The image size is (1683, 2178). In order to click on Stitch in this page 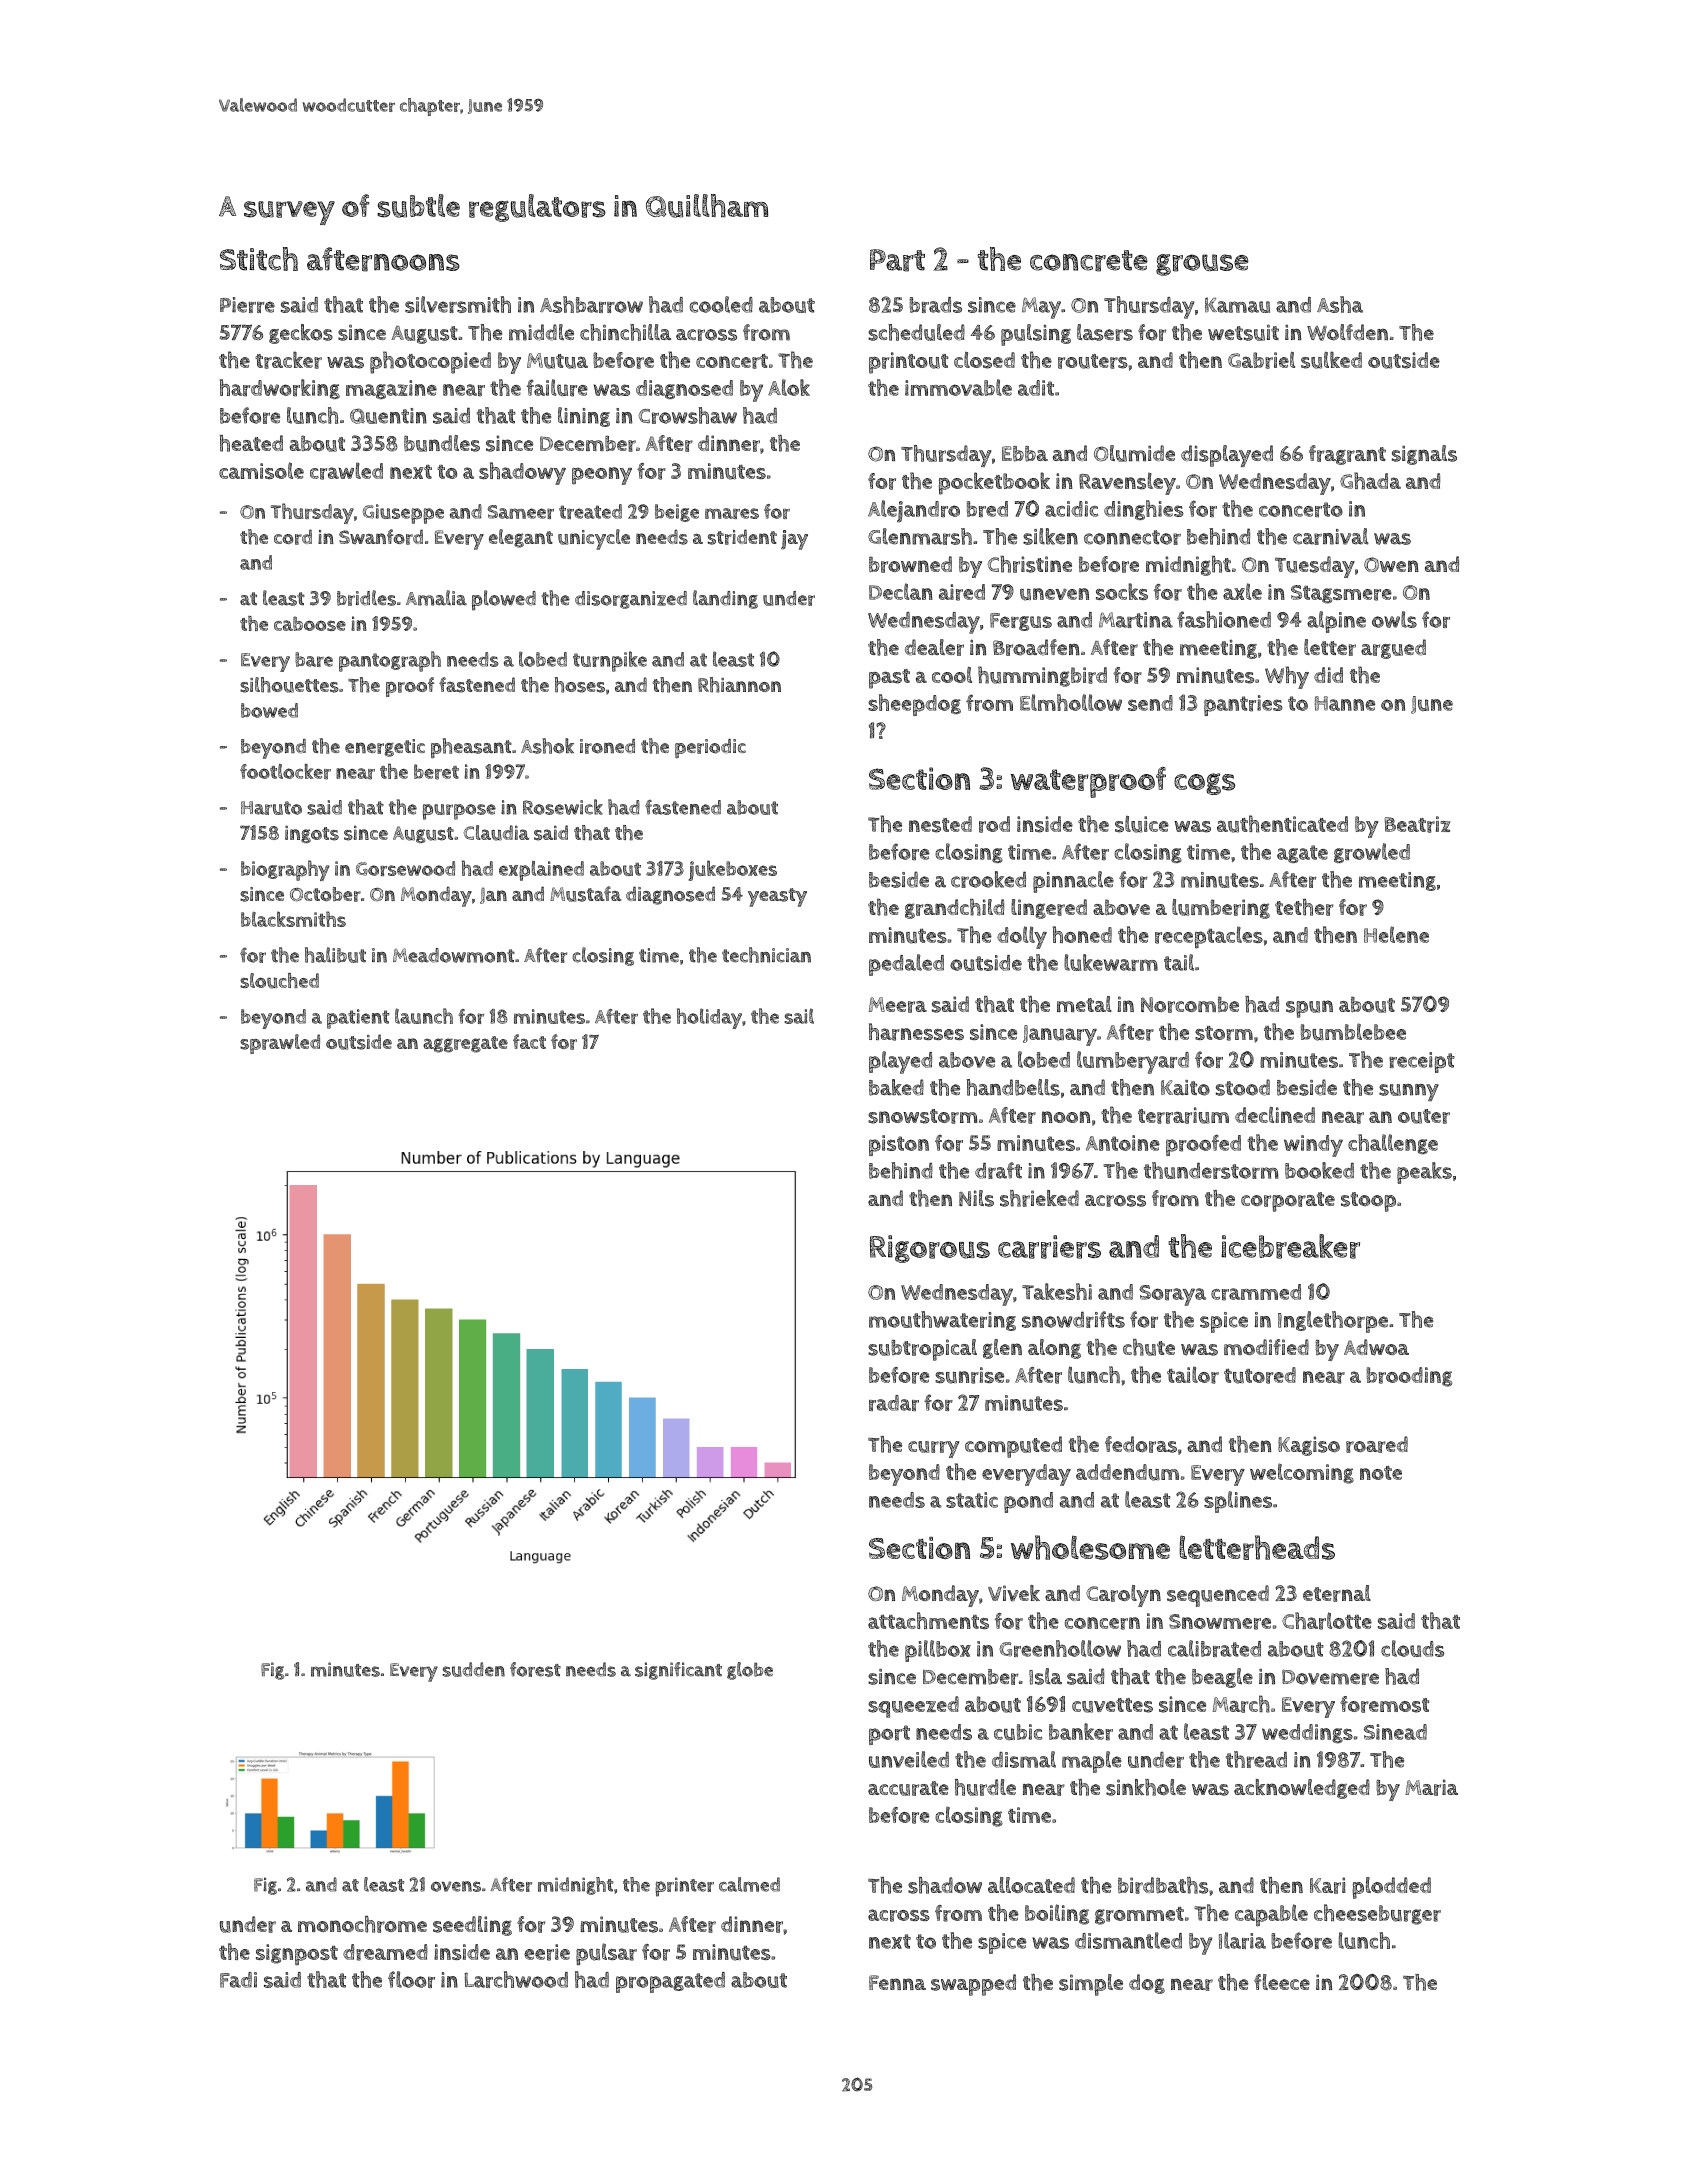, I will do `click(259, 259)`.
